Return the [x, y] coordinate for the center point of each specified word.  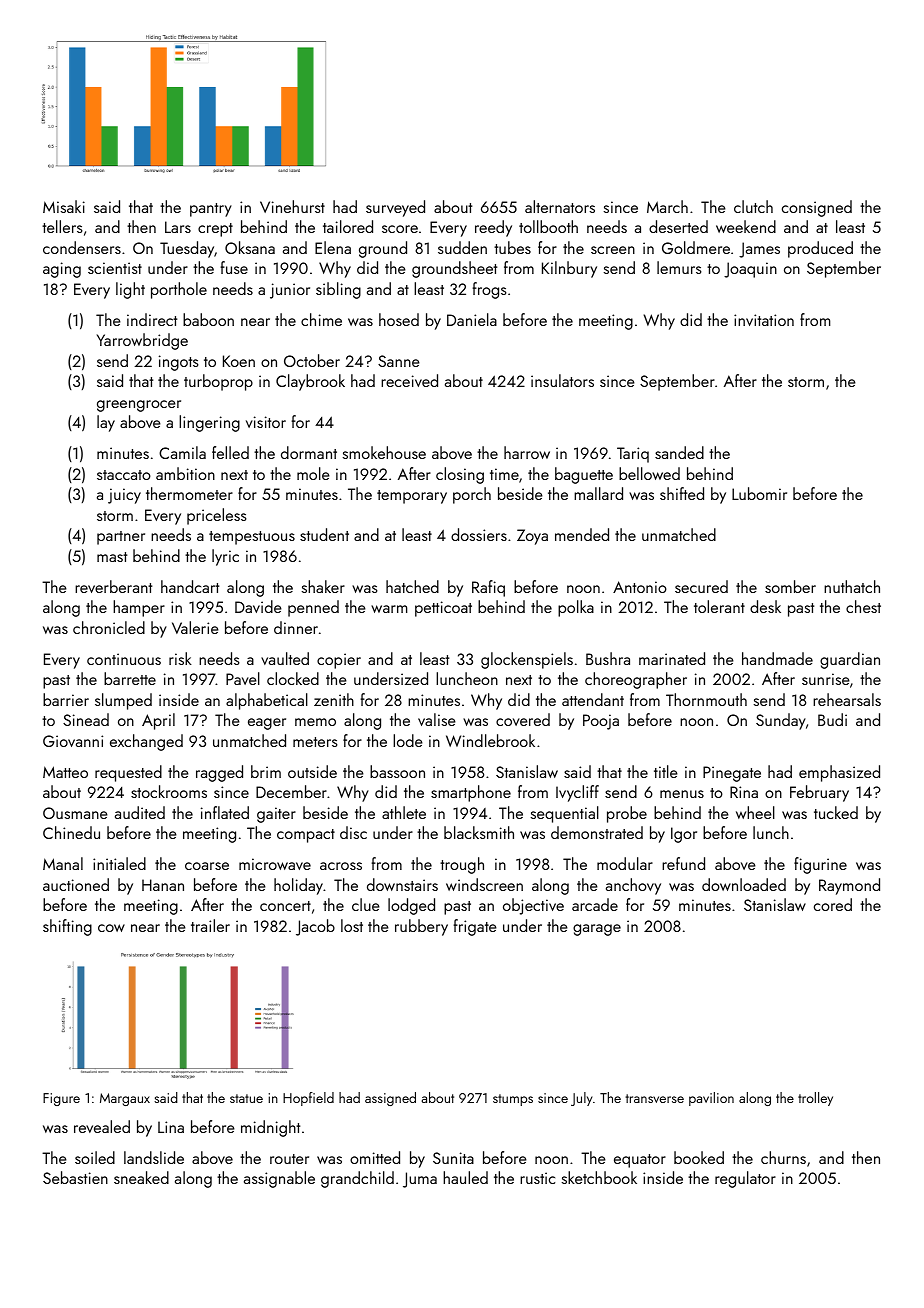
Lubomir [759, 493]
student [324, 534]
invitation [764, 320]
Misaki [64, 206]
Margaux [125, 1099]
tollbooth [548, 226]
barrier [66, 699]
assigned [390, 1099]
